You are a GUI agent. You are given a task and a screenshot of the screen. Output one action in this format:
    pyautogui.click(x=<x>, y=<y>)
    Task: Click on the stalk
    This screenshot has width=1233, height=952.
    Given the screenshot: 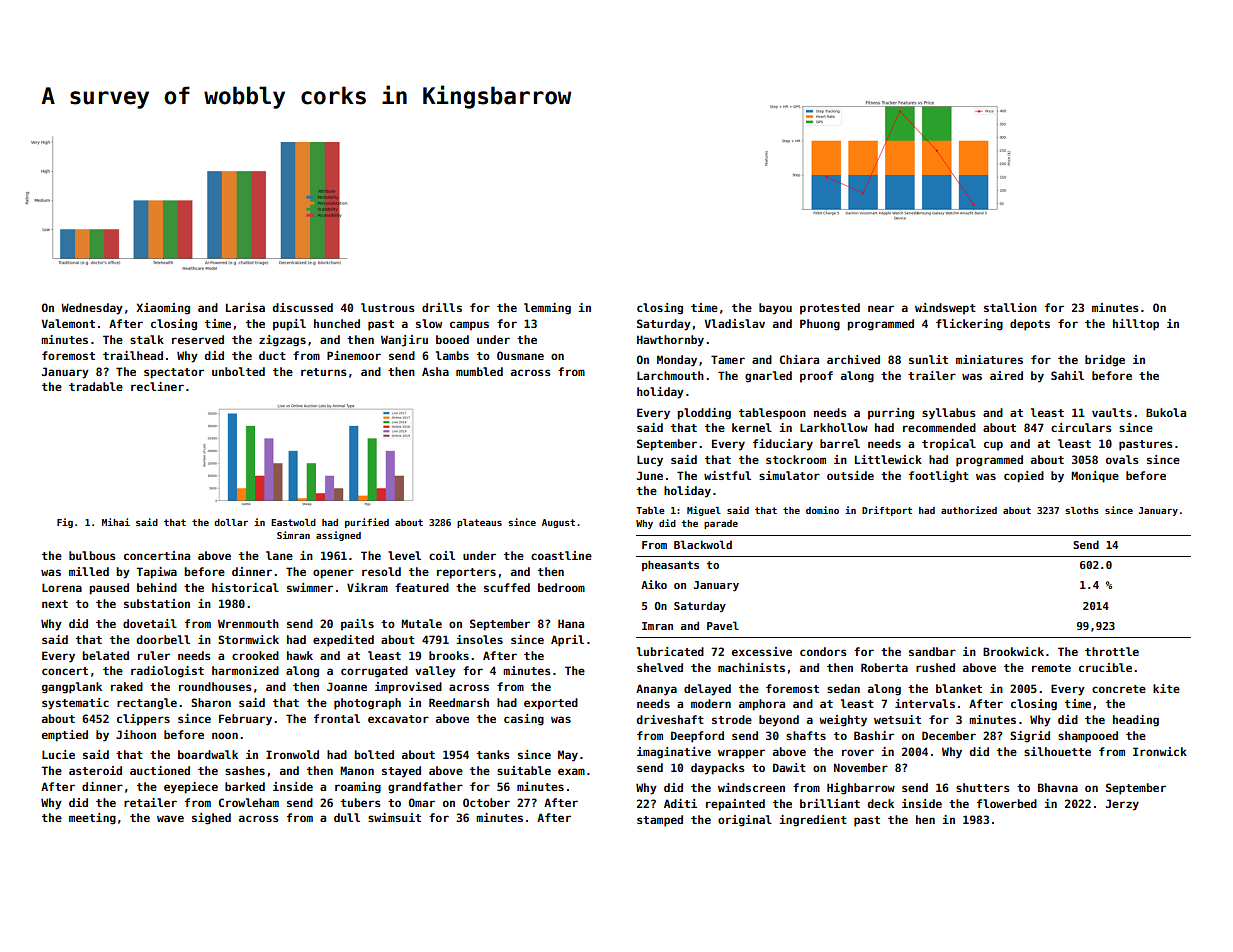 What is the action you would take?
    pyautogui.click(x=147, y=339)
